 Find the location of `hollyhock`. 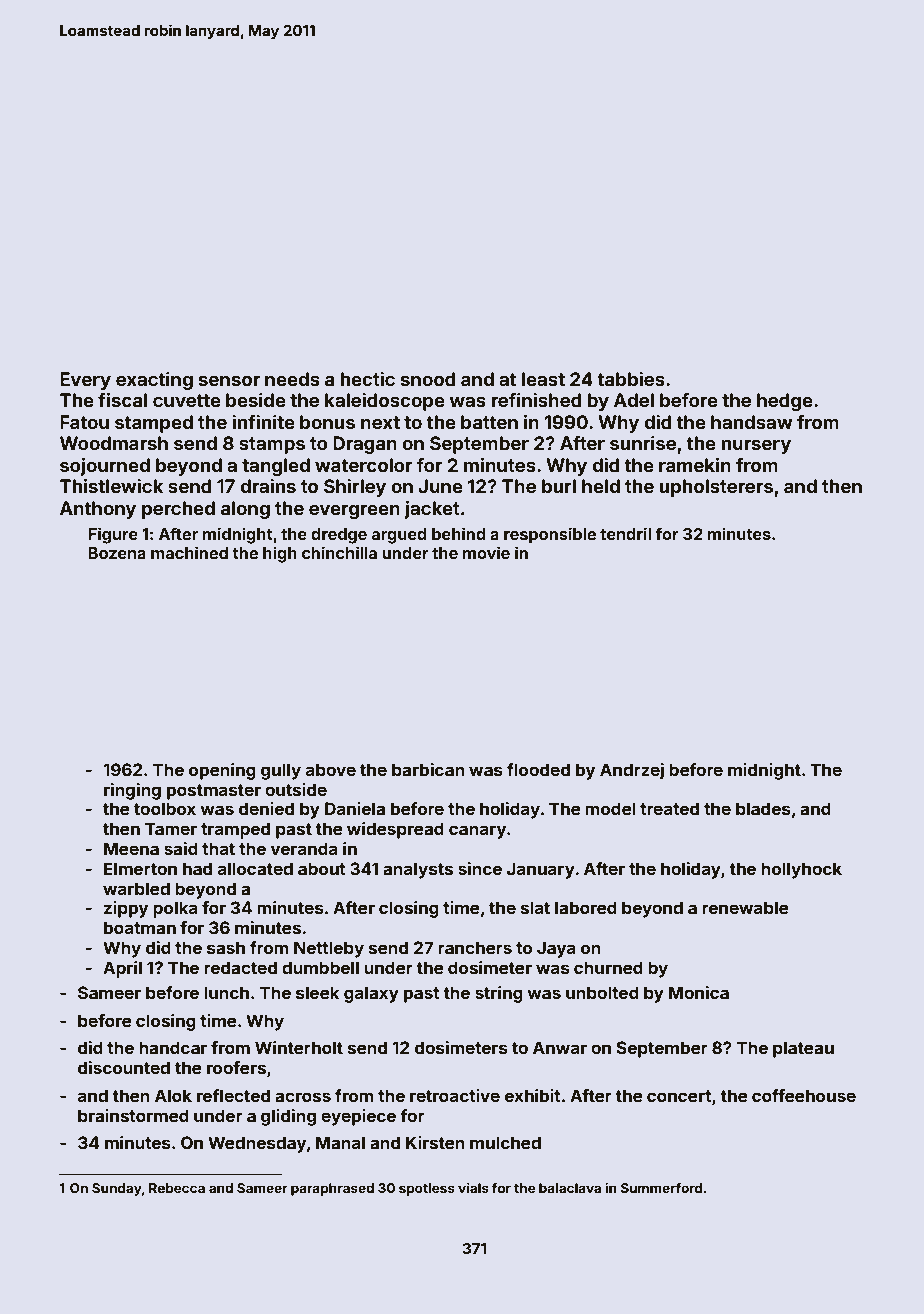

hollyhock is located at coordinates (801, 870).
